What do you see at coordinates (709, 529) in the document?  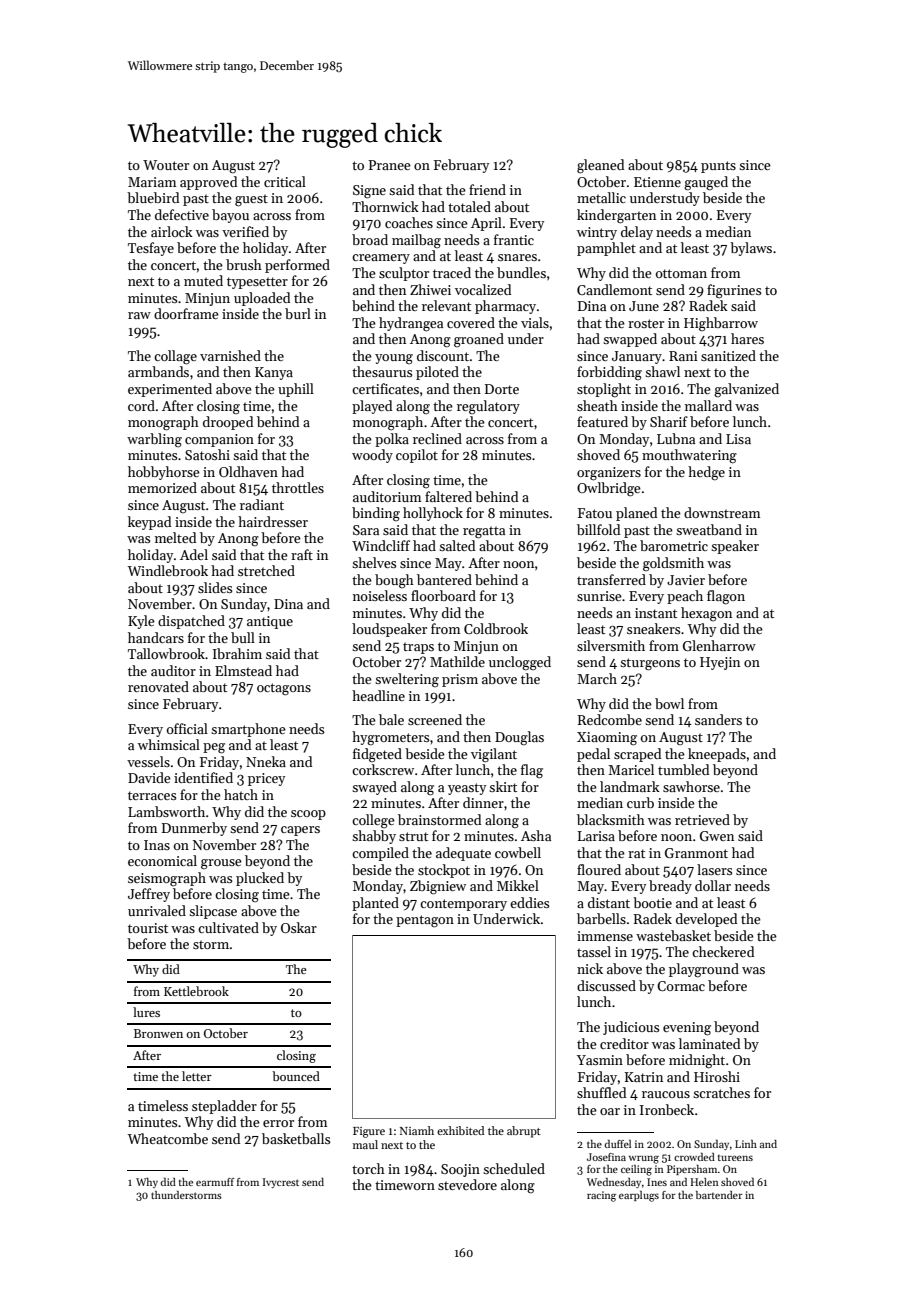 I see `sweatband` at bounding box center [709, 529].
